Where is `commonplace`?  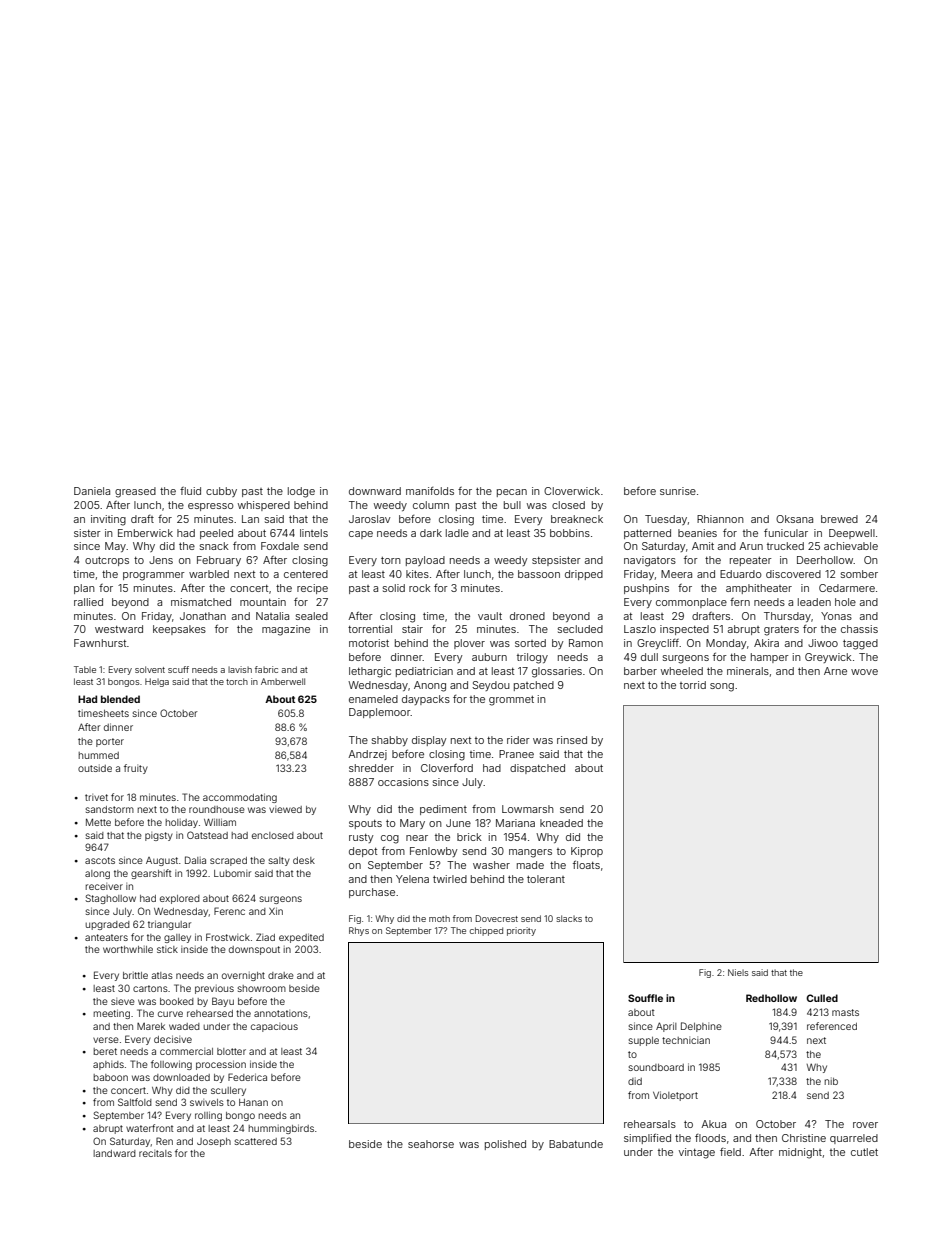
commonplace is located at coordinates (691, 603).
